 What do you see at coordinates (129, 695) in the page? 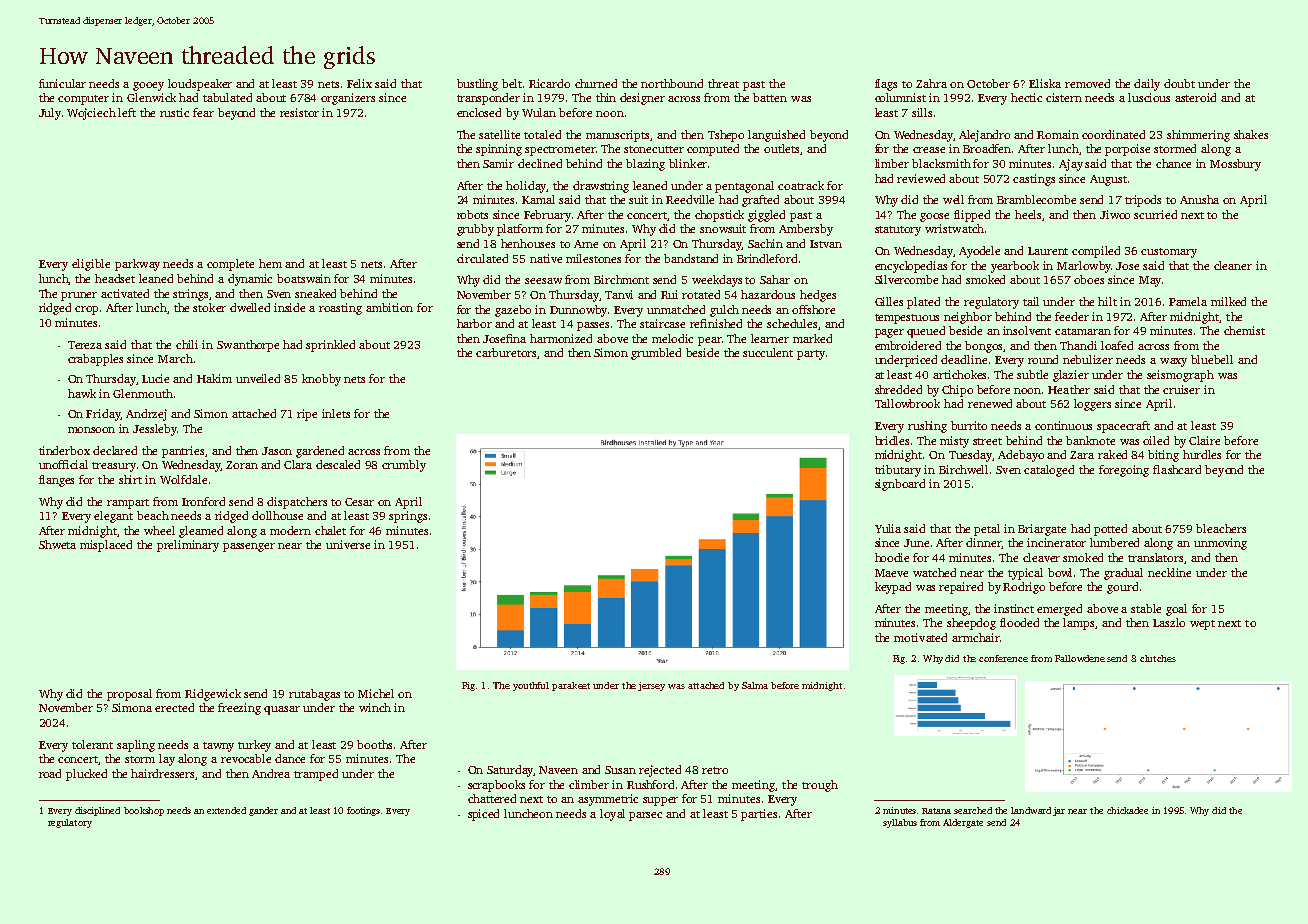
I see `proposal` at bounding box center [129, 695].
